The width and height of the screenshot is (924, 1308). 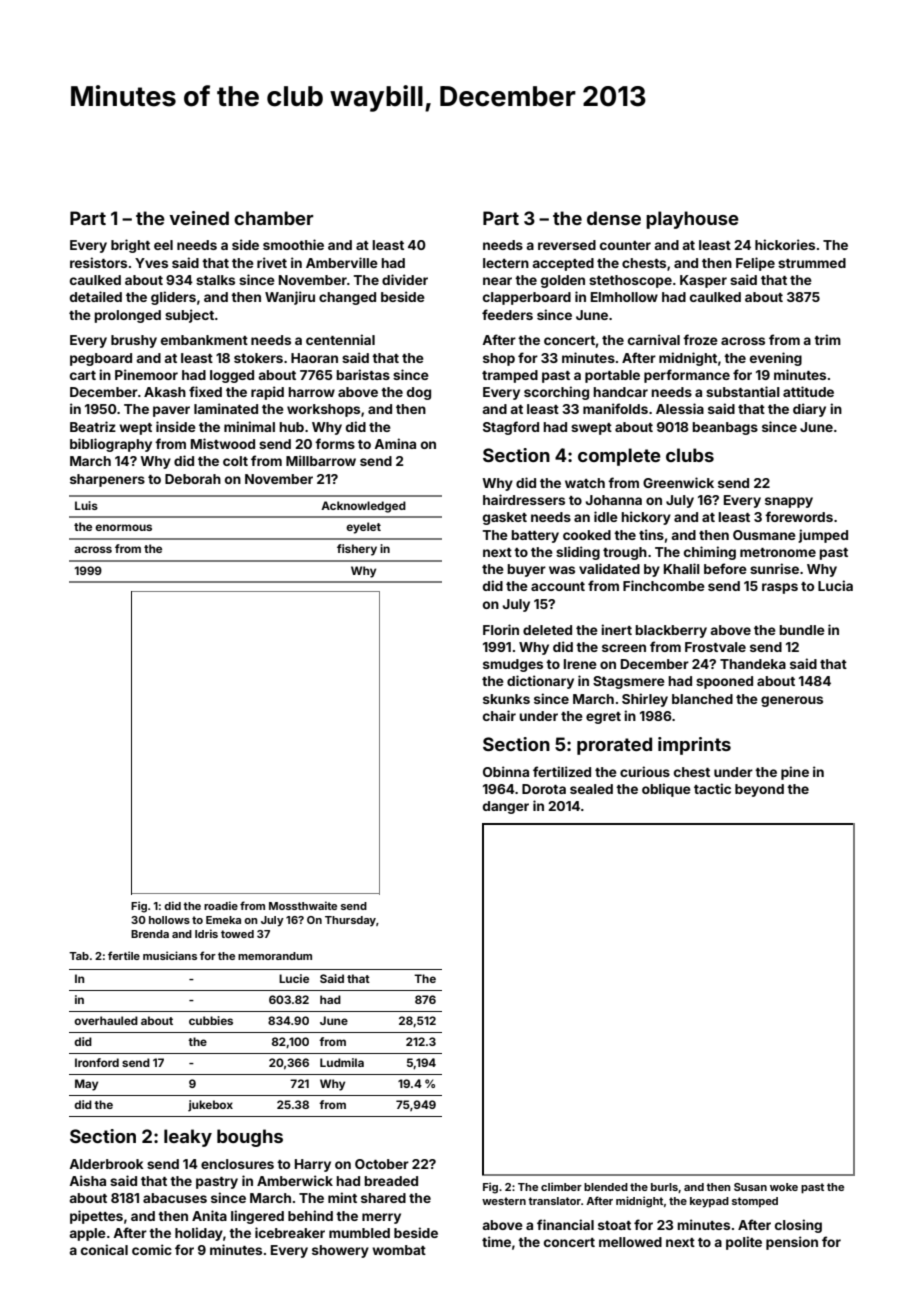 I want to click on woke, so click(x=784, y=1187).
